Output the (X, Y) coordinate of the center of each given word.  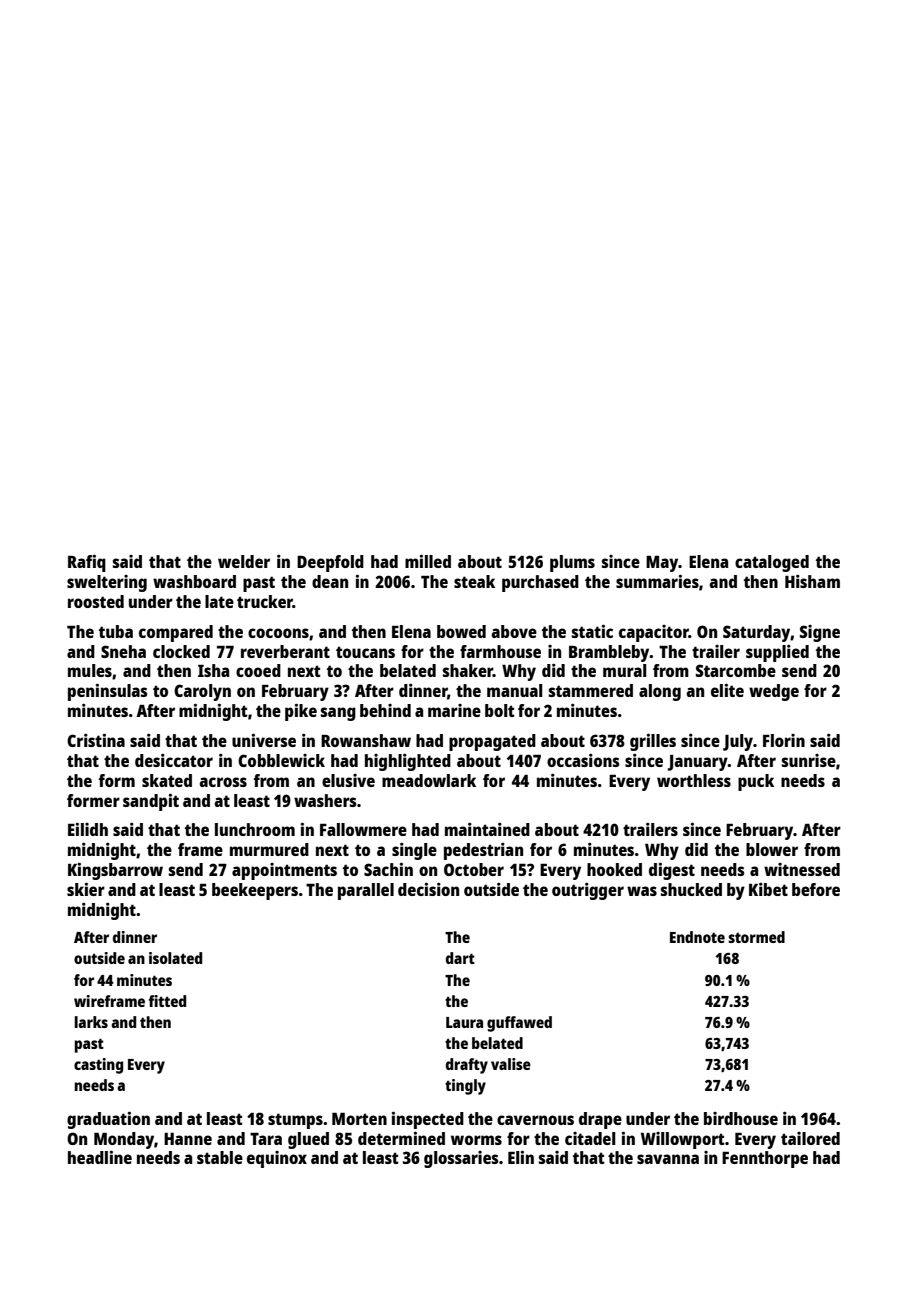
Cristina (96, 740)
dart (460, 958)
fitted (167, 1001)
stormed (756, 937)
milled (428, 561)
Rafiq (87, 563)
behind (385, 710)
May (662, 564)
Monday (124, 1140)
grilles (653, 742)
